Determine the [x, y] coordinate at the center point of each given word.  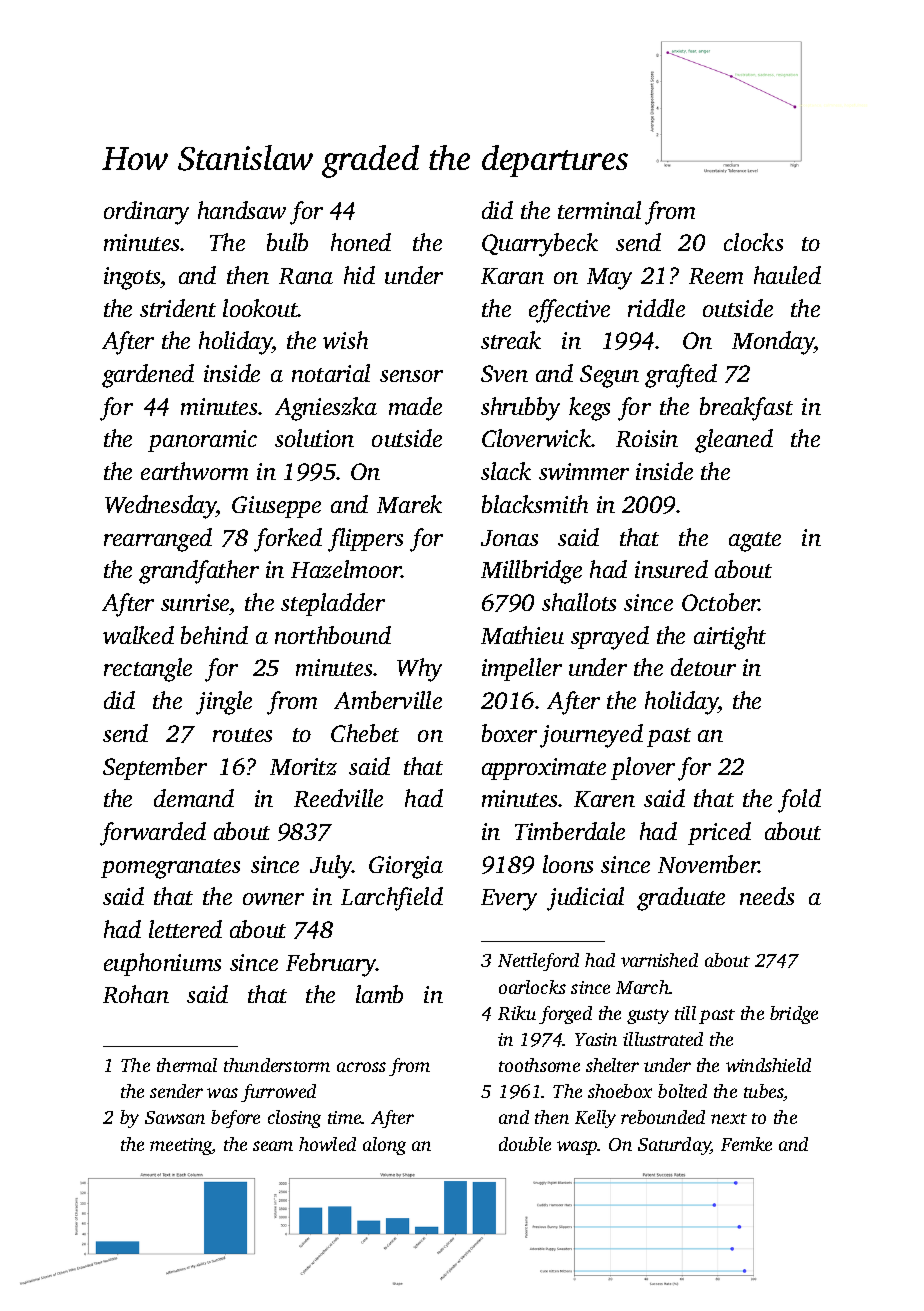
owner [273, 899]
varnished [659, 960]
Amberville [388, 700]
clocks [753, 242]
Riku [517, 1013]
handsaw [242, 210]
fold [799, 801]
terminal [599, 210]
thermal [187, 1065]
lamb [379, 994]
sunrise [195, 602]
